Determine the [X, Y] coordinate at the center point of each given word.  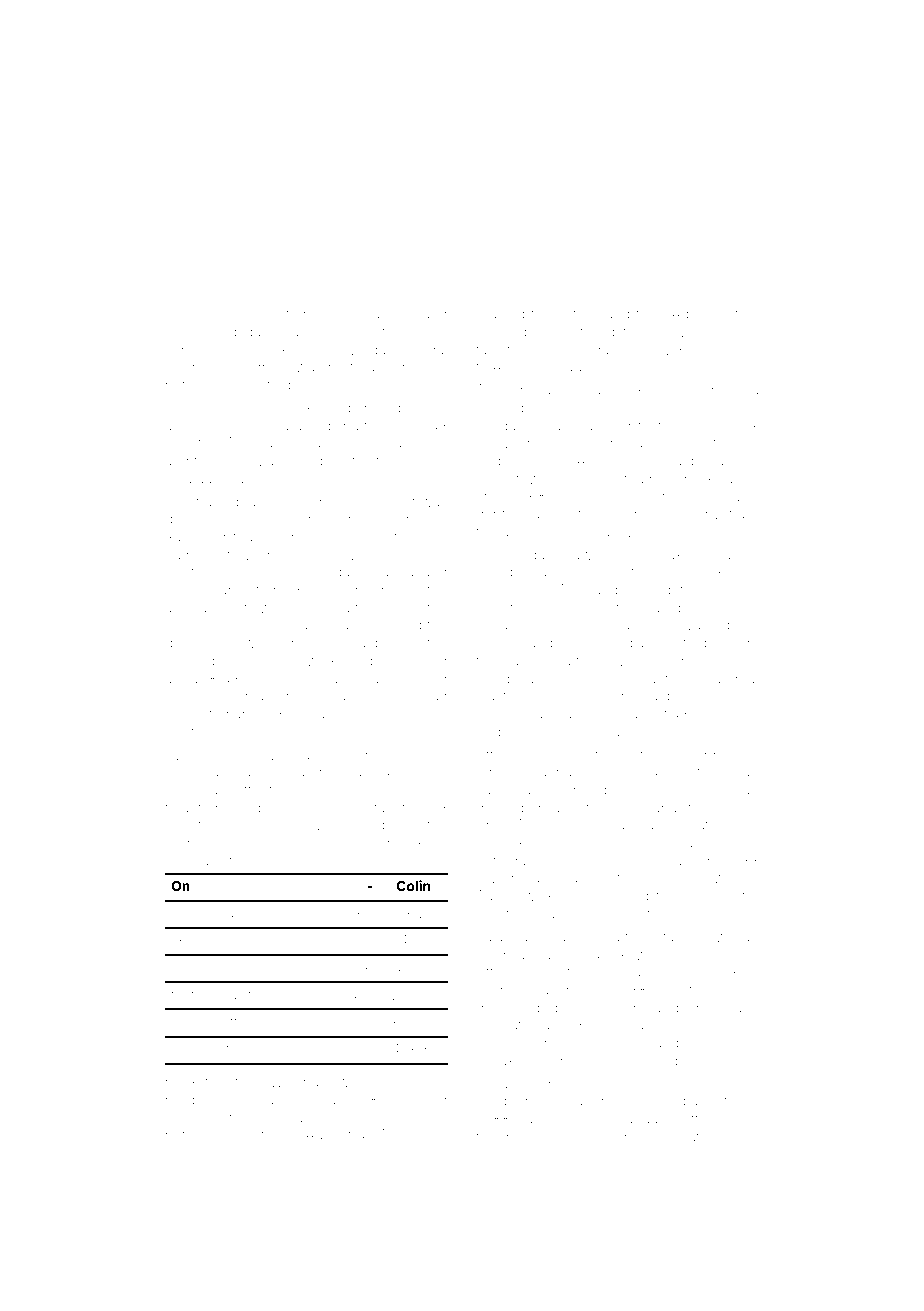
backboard [316, 407]
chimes [595, 571]
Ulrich [596, 842]
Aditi [685, 313]
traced [401, 607]
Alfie [507, 366]
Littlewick [259, 607]
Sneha [307, 842]
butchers [194, 1135]
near [528, 915]
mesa [429, 1136]
